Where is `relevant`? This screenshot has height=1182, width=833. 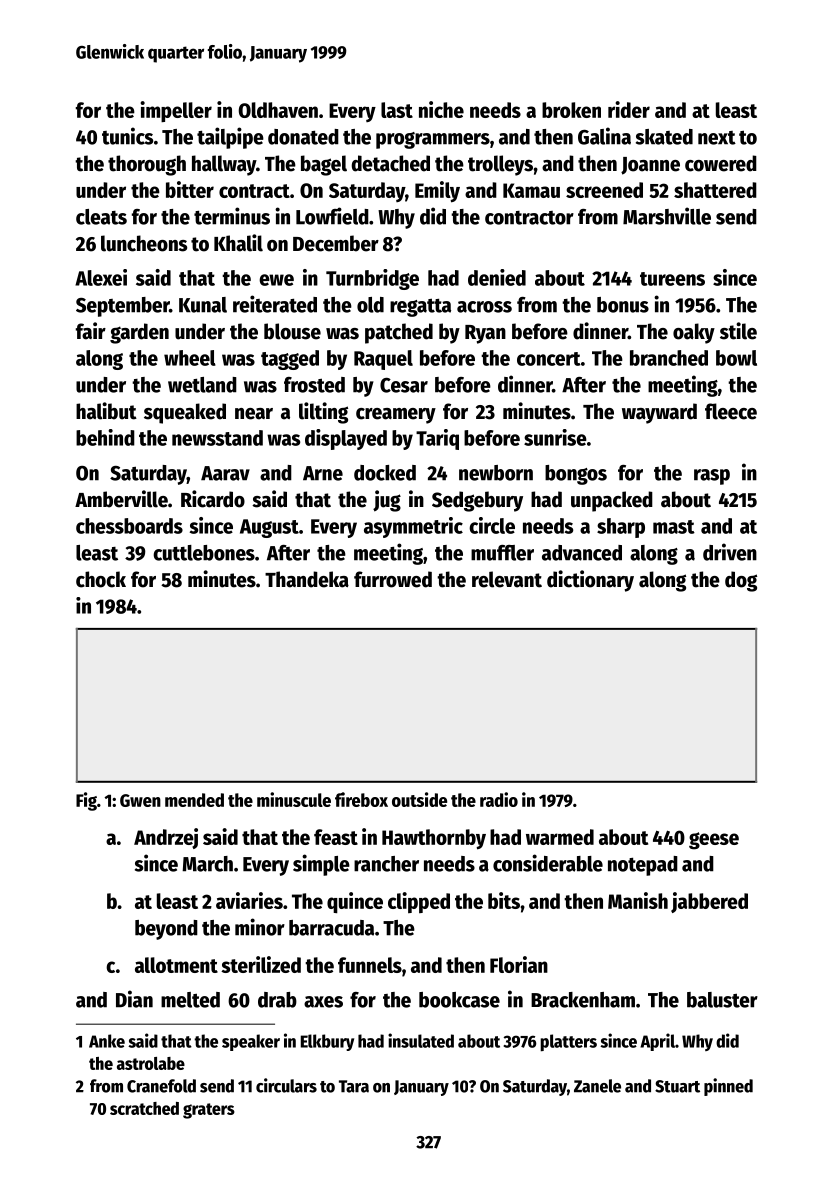 relevant is located at coordinates (507, 579).
